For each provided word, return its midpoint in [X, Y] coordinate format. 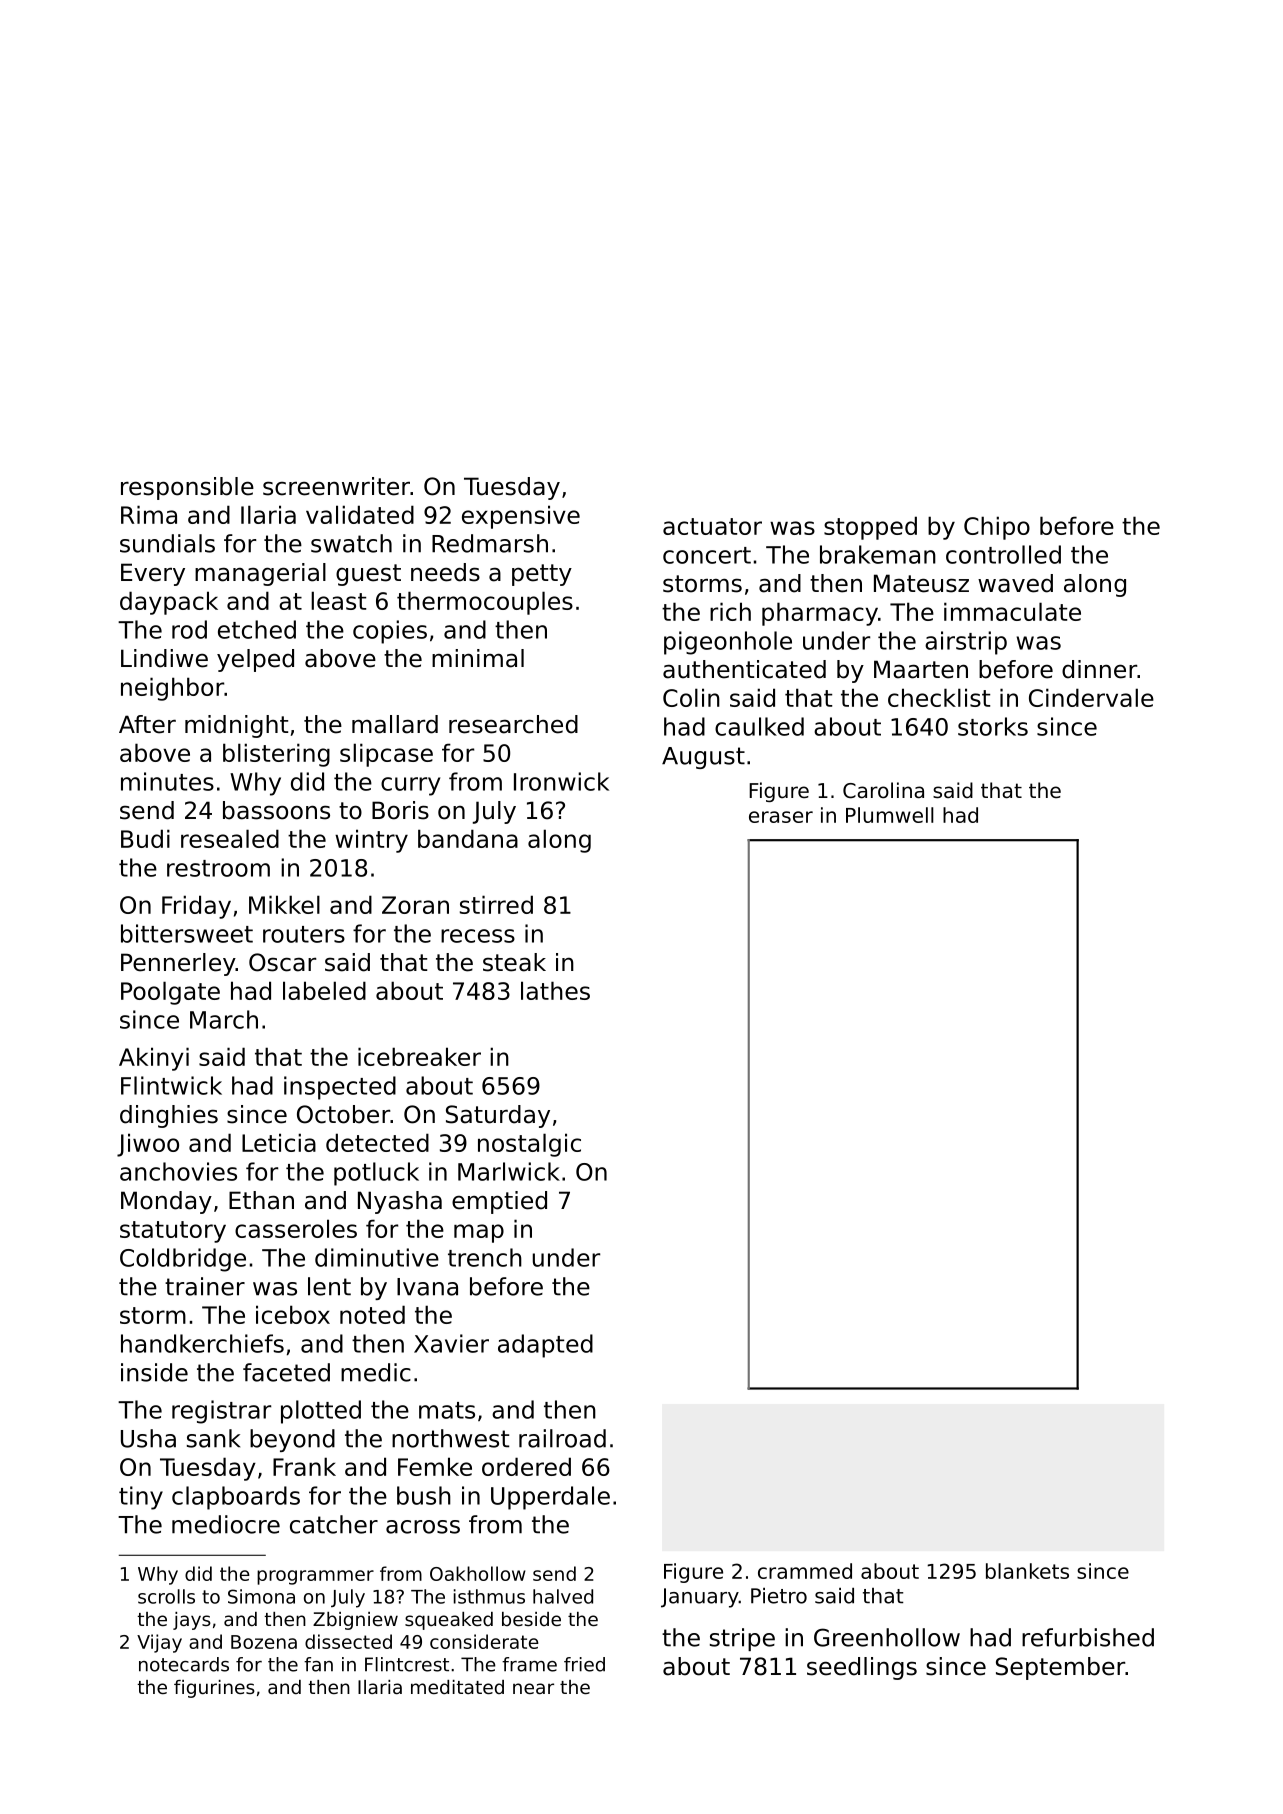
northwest [450, 1438]
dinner [1099, 669]
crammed [805, 1571]
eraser [781, 817]
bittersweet [187, 933]
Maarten [921, 669]
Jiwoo [148, 1145]
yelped [255, 660]
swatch [351, 543]
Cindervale [1091, 697]
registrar [221, 1412]
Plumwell [890, 815]
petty [542, 575]
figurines [214, 1689]
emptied [499, 1202]
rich [730, 611]
